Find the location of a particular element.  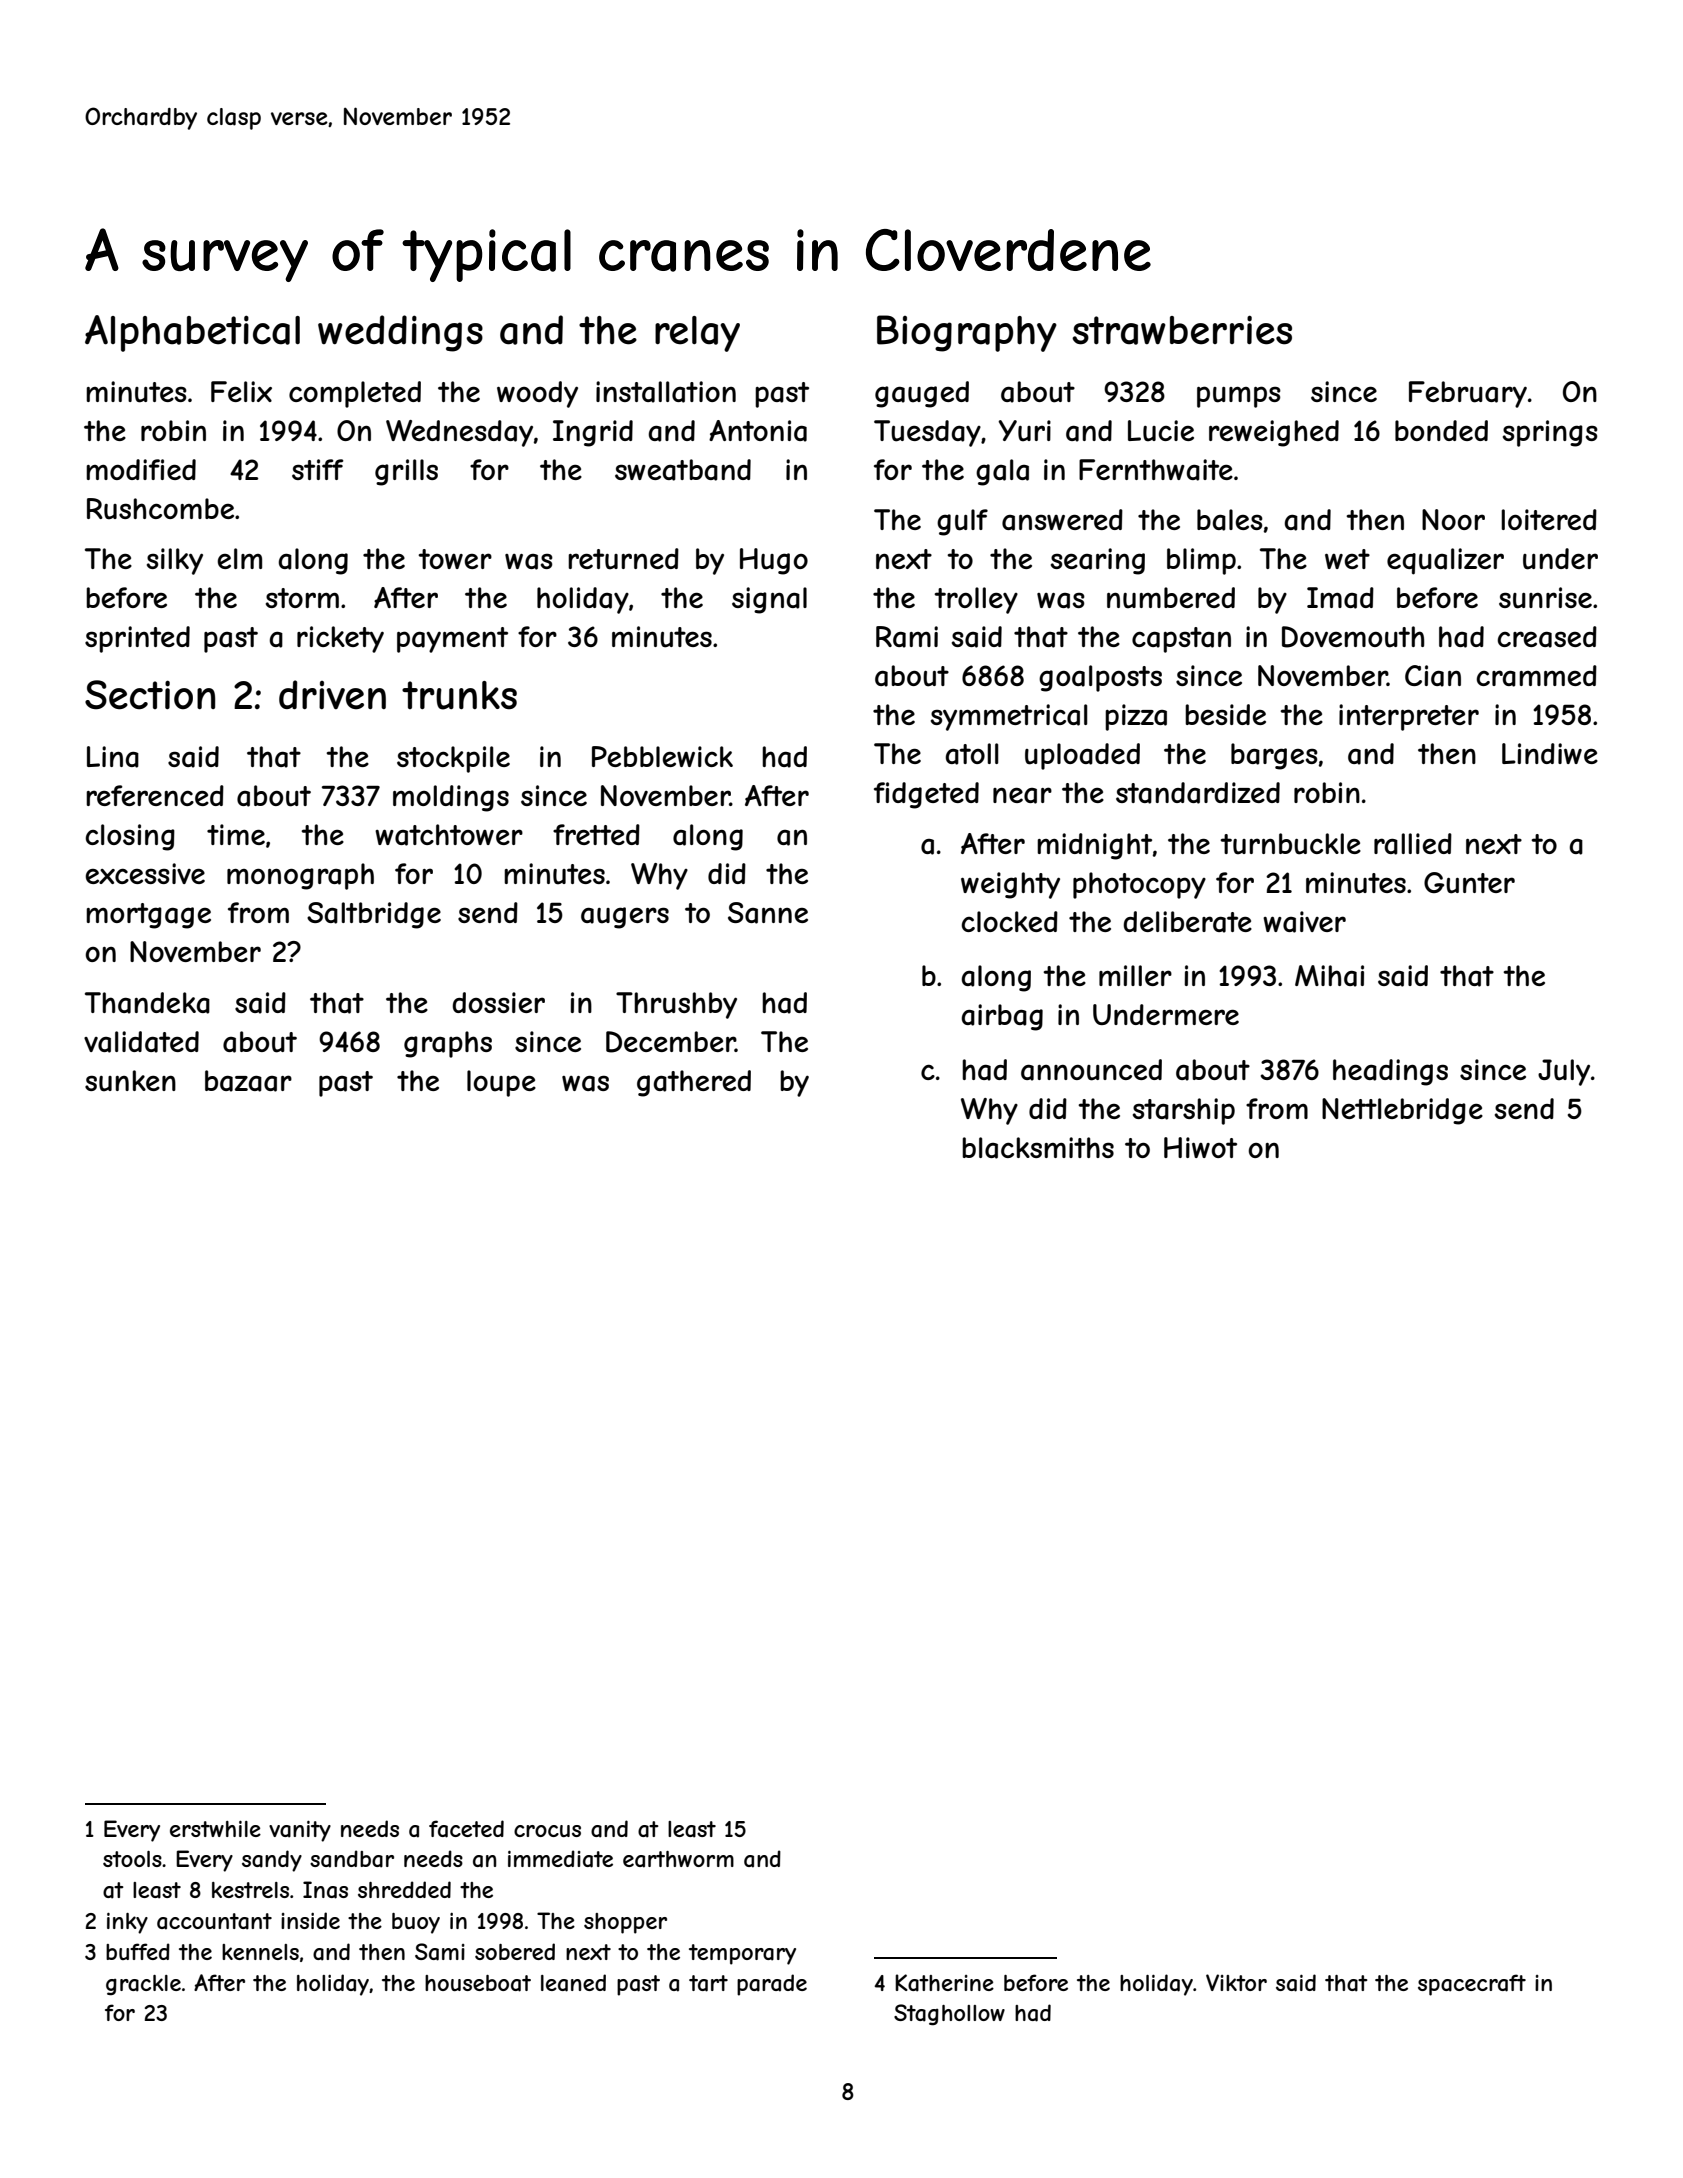

Hiwot is located at coordinates (1200, 1147).
